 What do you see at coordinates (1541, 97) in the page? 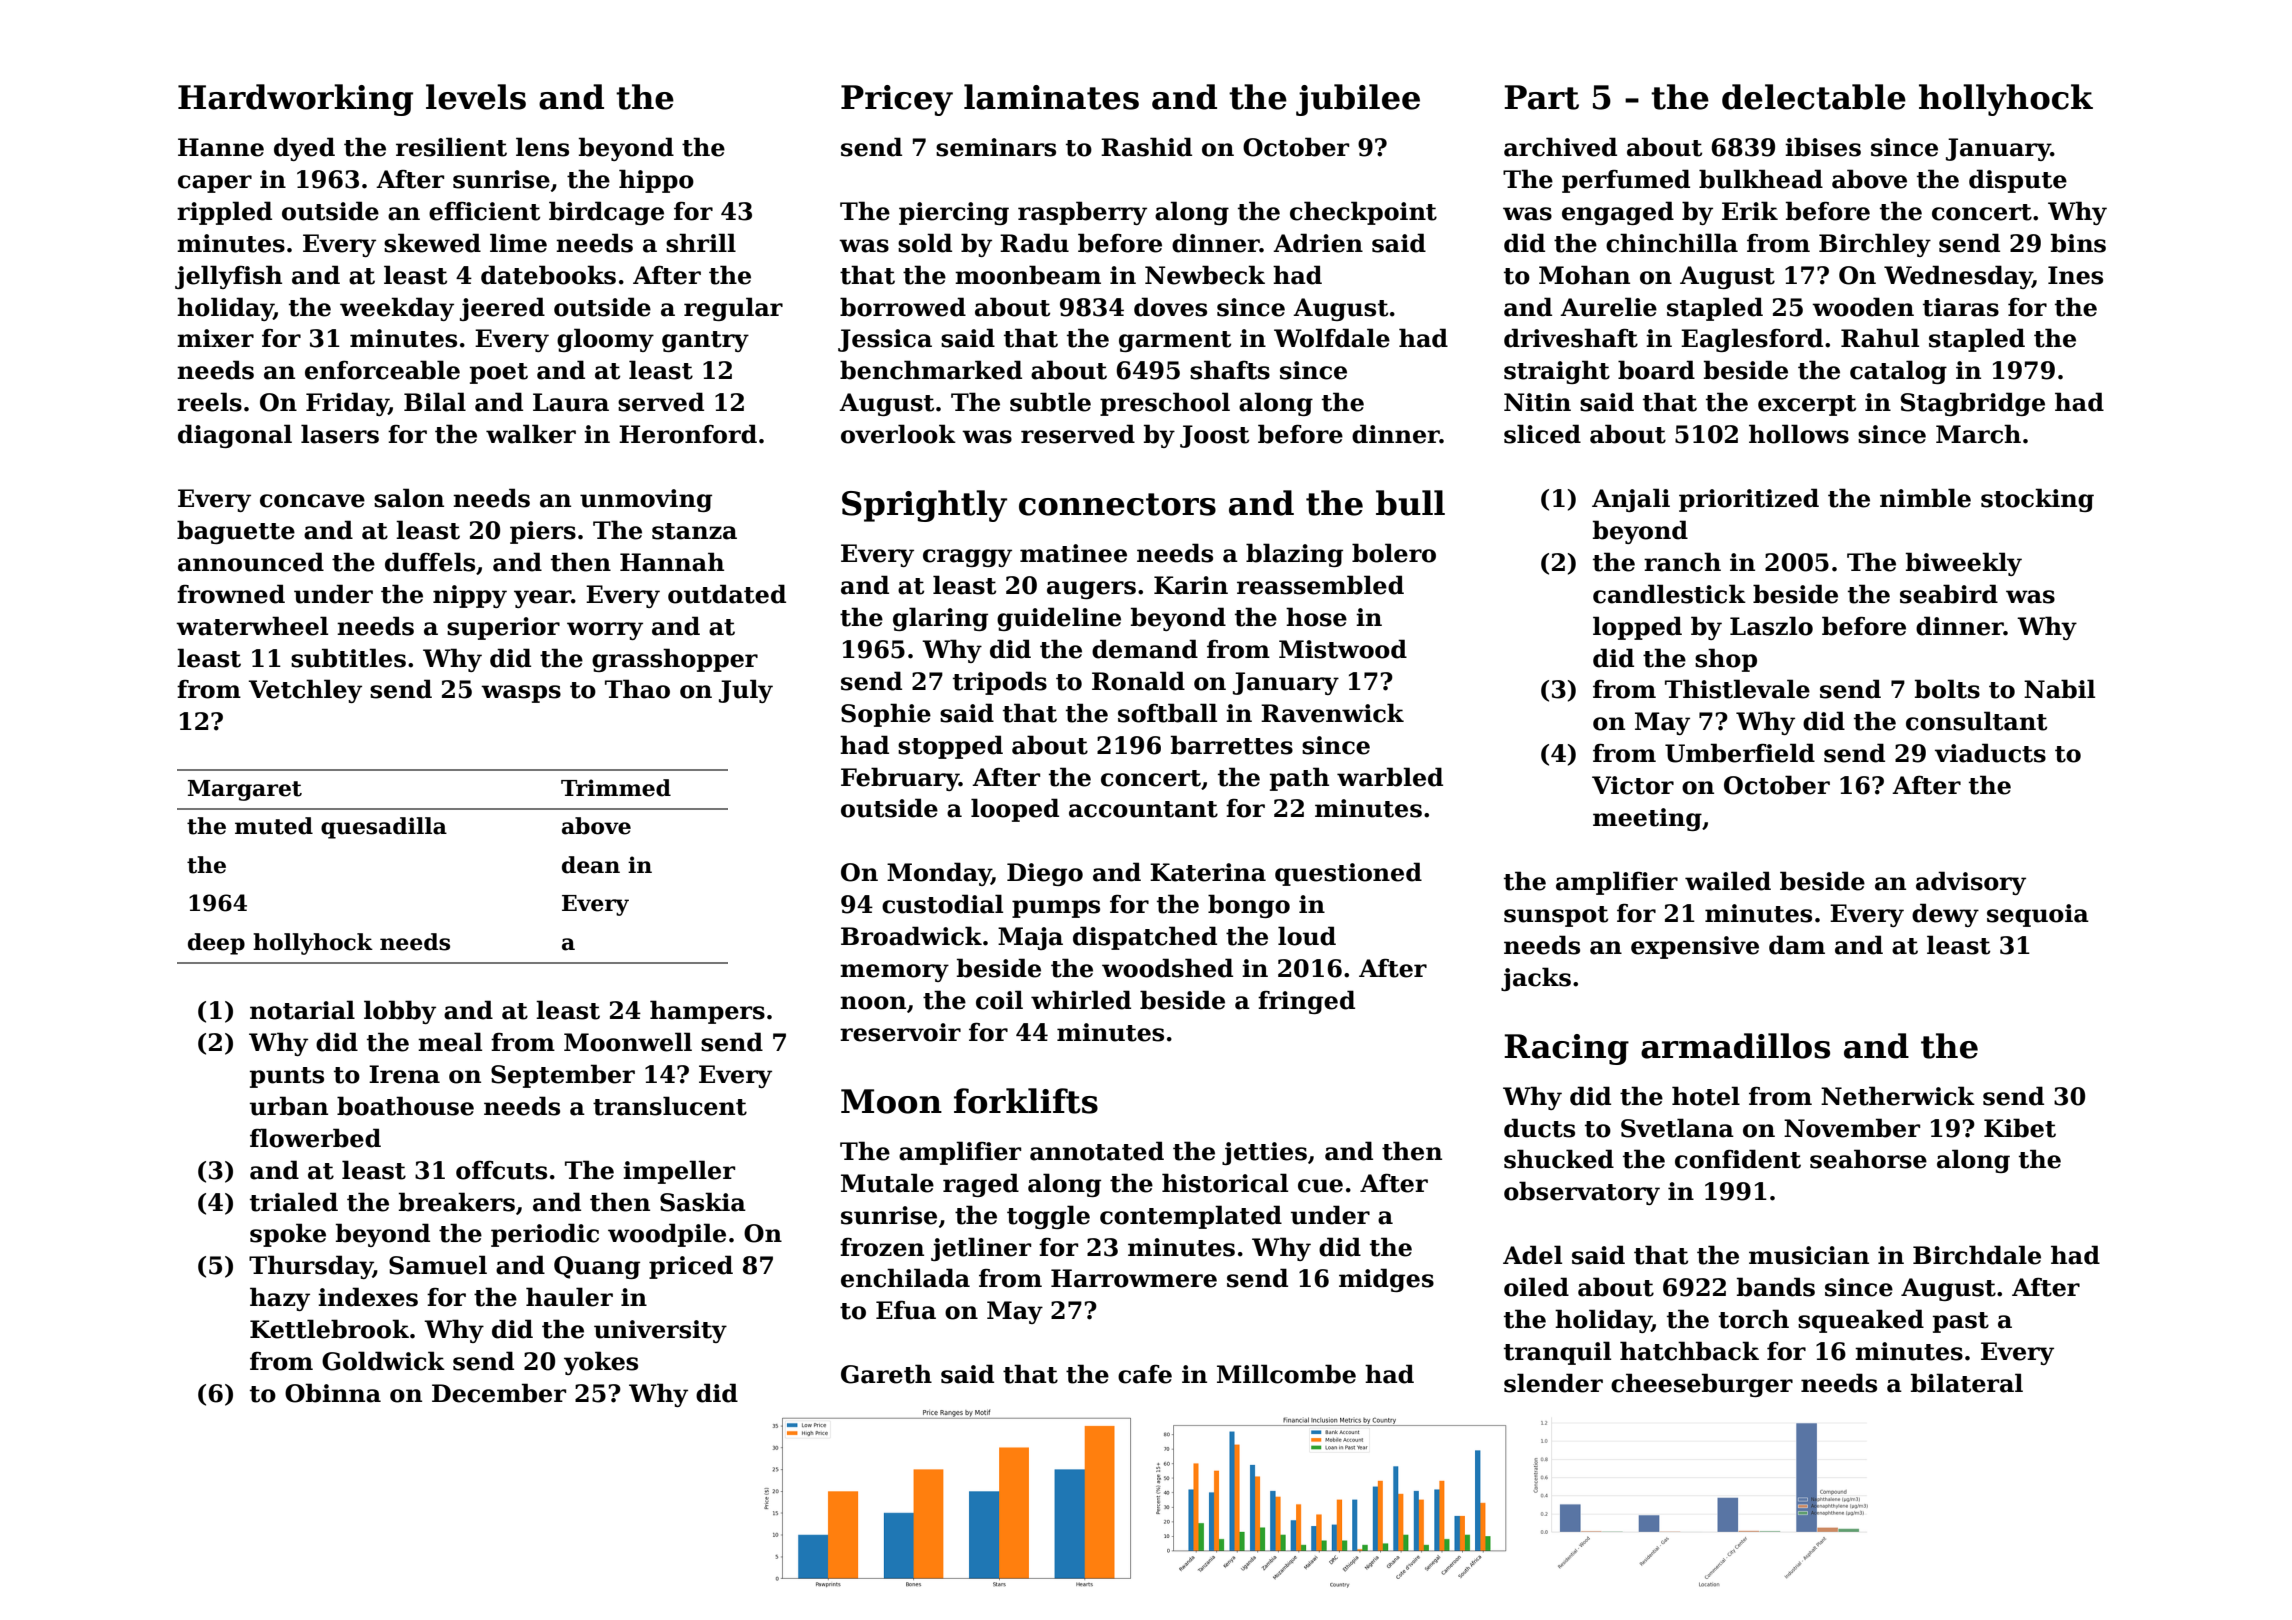
I see `Part` at bounding box center [1541, 97].
